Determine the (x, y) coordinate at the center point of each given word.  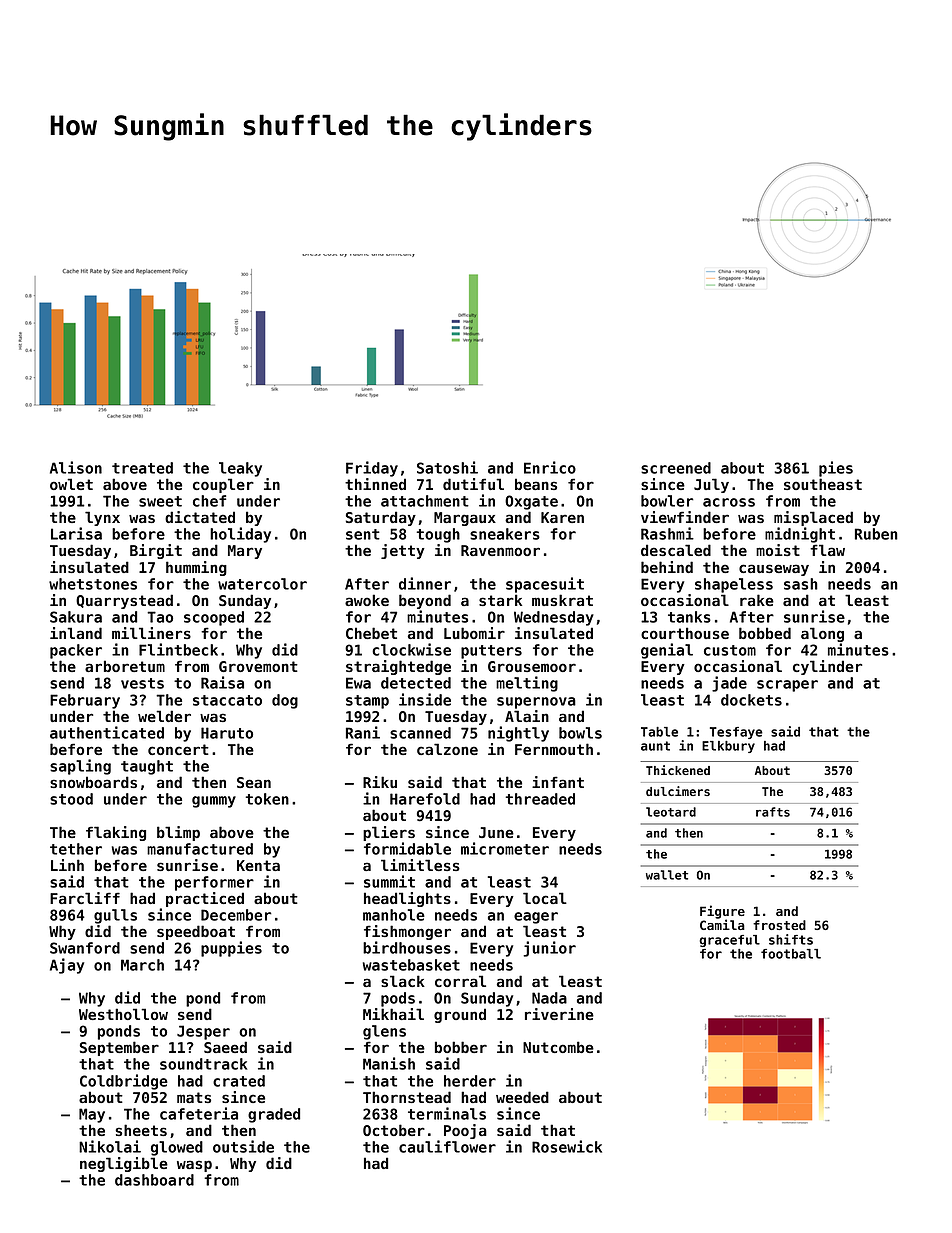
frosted (779, 925)
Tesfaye (736, 733)
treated (142, 468)
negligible (124, 1164)
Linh (67, 865)
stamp (367, 702)
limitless (420, 865)
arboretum (125, 666)
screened (676, 468)
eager (536, 918)
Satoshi (447, 467)
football (791, 954)
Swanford (85, 948)
